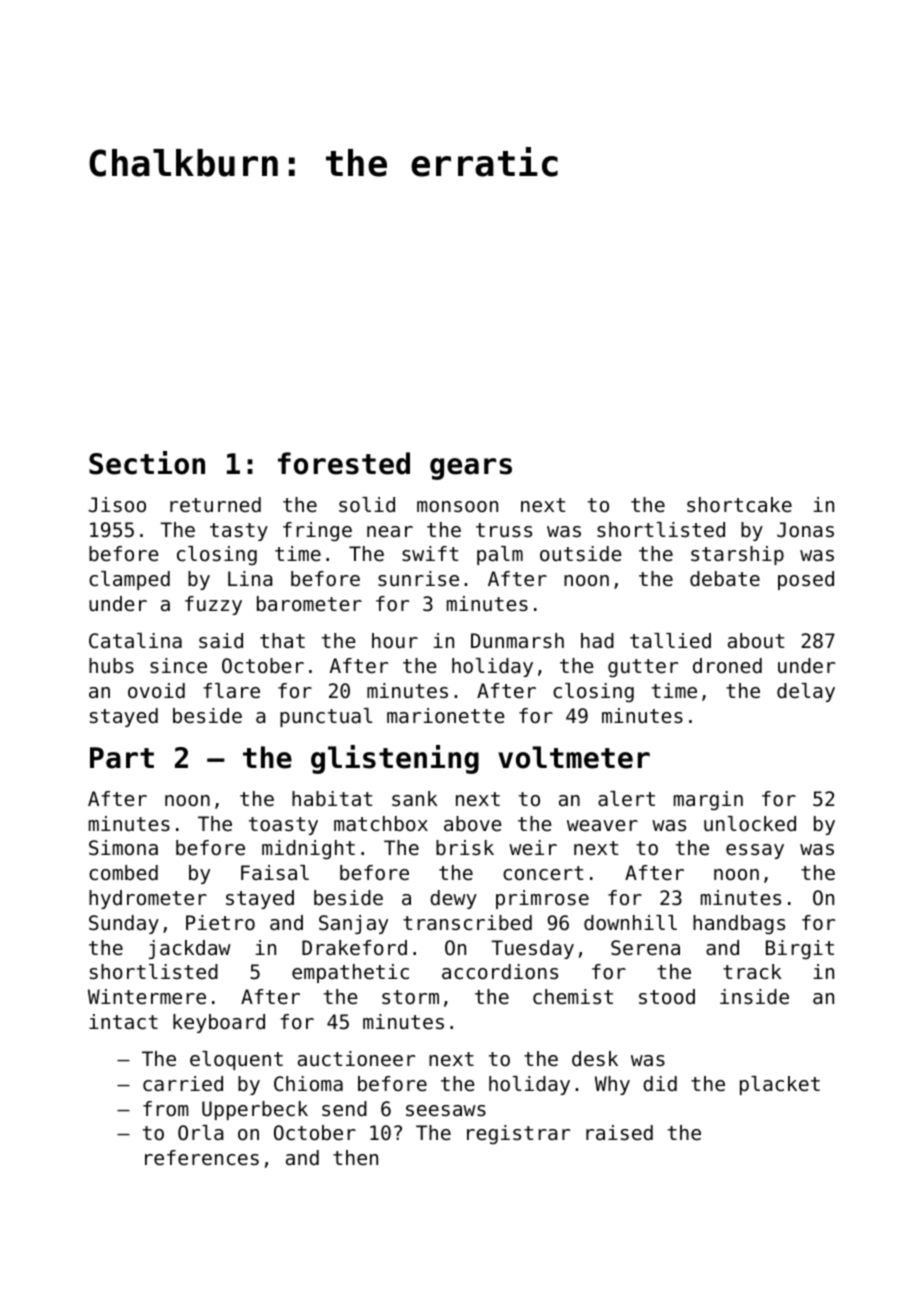 The image size is (924, 1311). Describe the element at coordinates (708, 800) in the screenshot. I see `margin` at that location.
